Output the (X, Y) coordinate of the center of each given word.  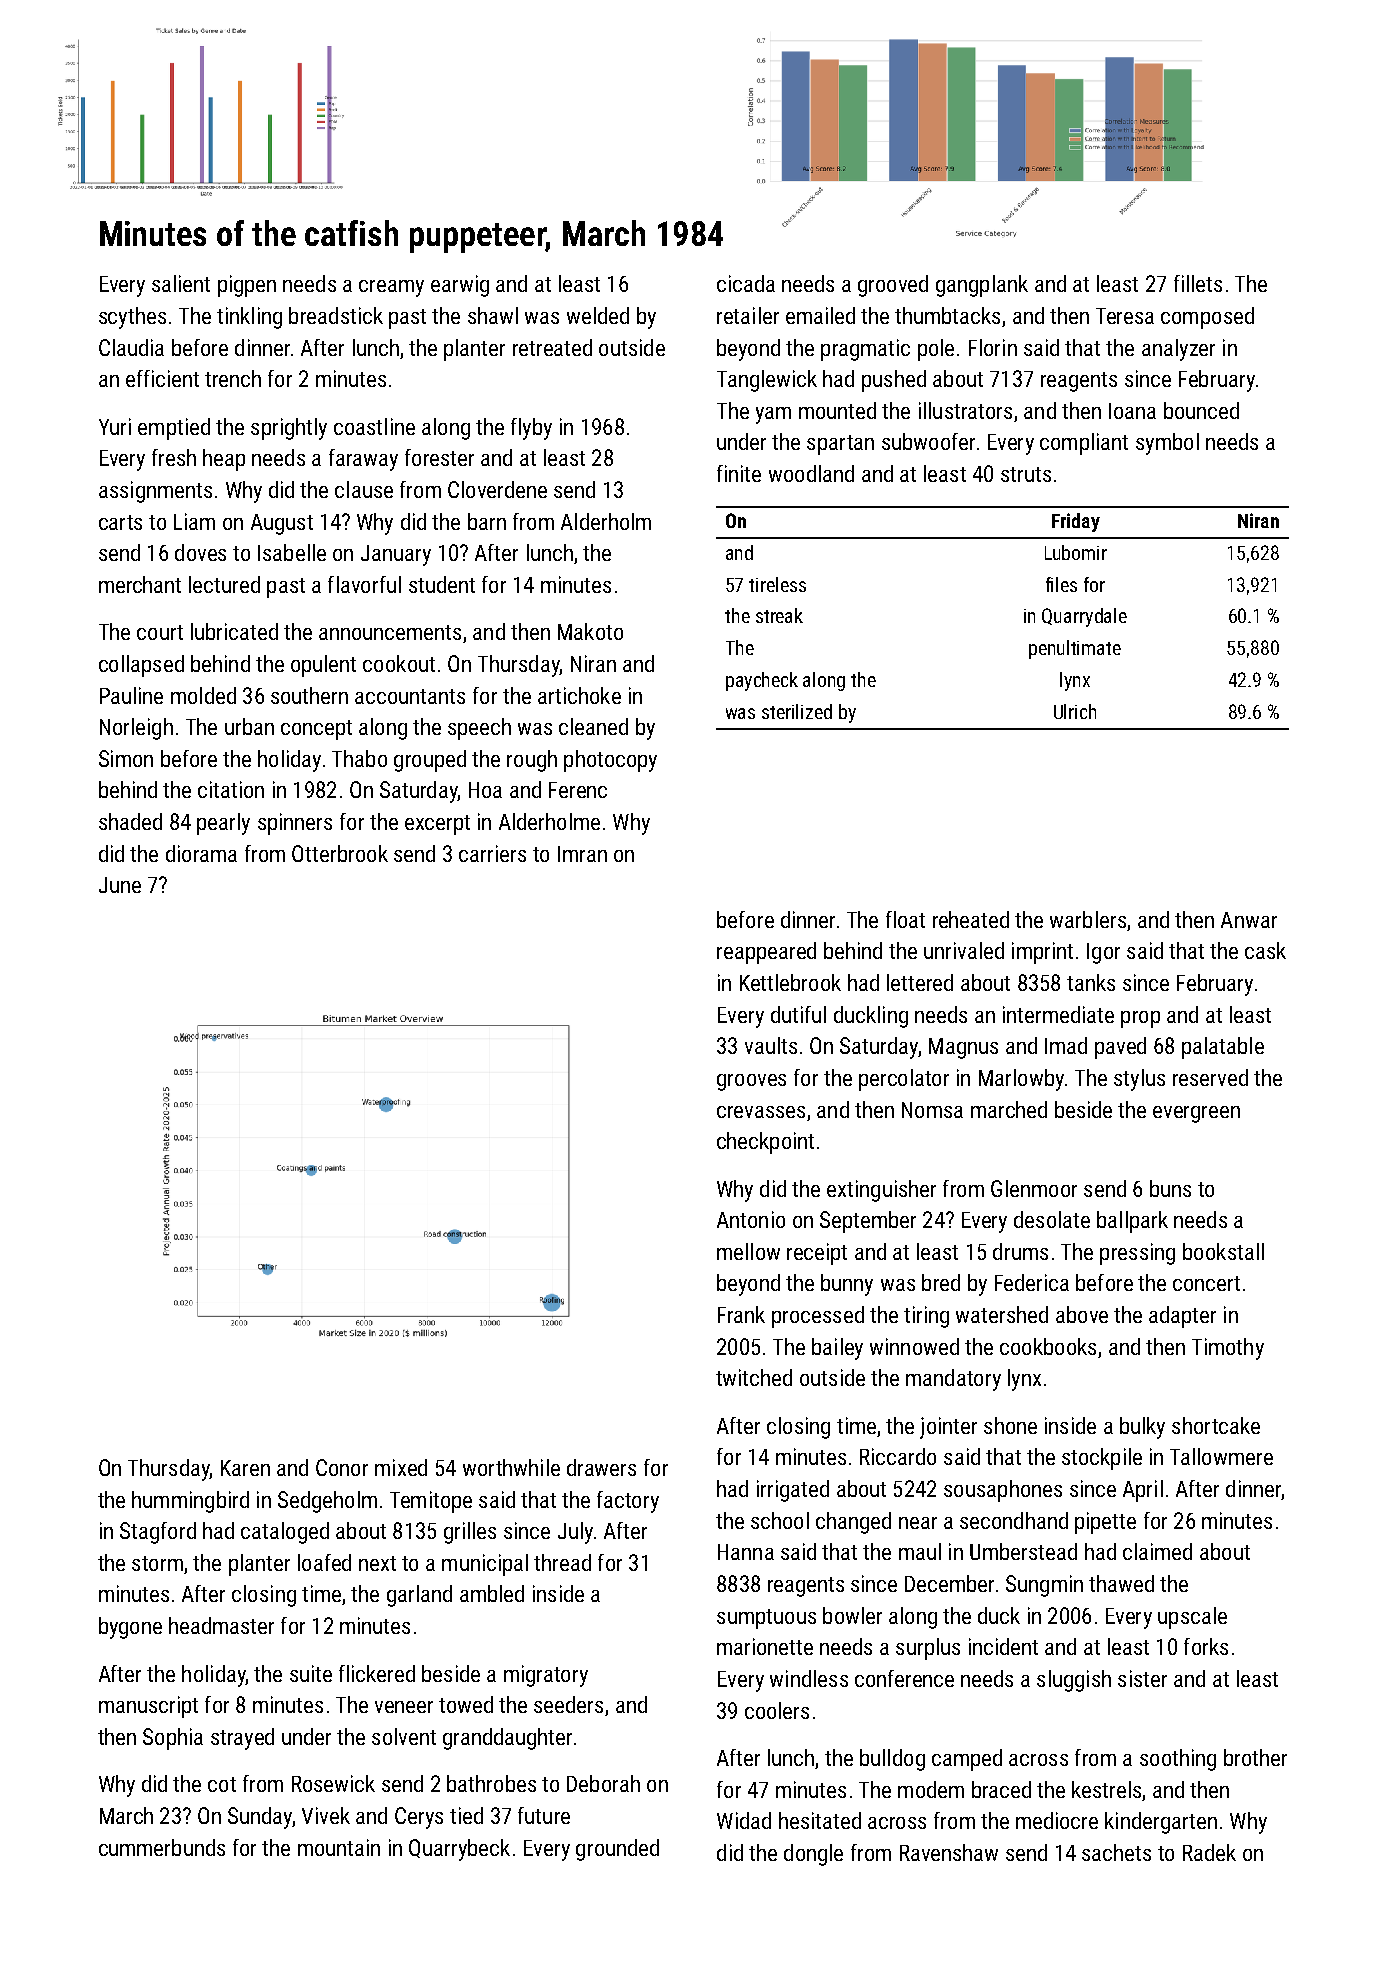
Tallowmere (1221, 1456)
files (1061, 584)
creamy (391, 288)
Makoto (590, 631)
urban (249, 726)
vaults (771, 1045)
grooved (893, 286)
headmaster (221, 1625)
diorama (201, 853)
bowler (852, 1615)
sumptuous (766, 1619)
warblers (1088, 919)
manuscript (148, 1707)
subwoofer (928, 441)
